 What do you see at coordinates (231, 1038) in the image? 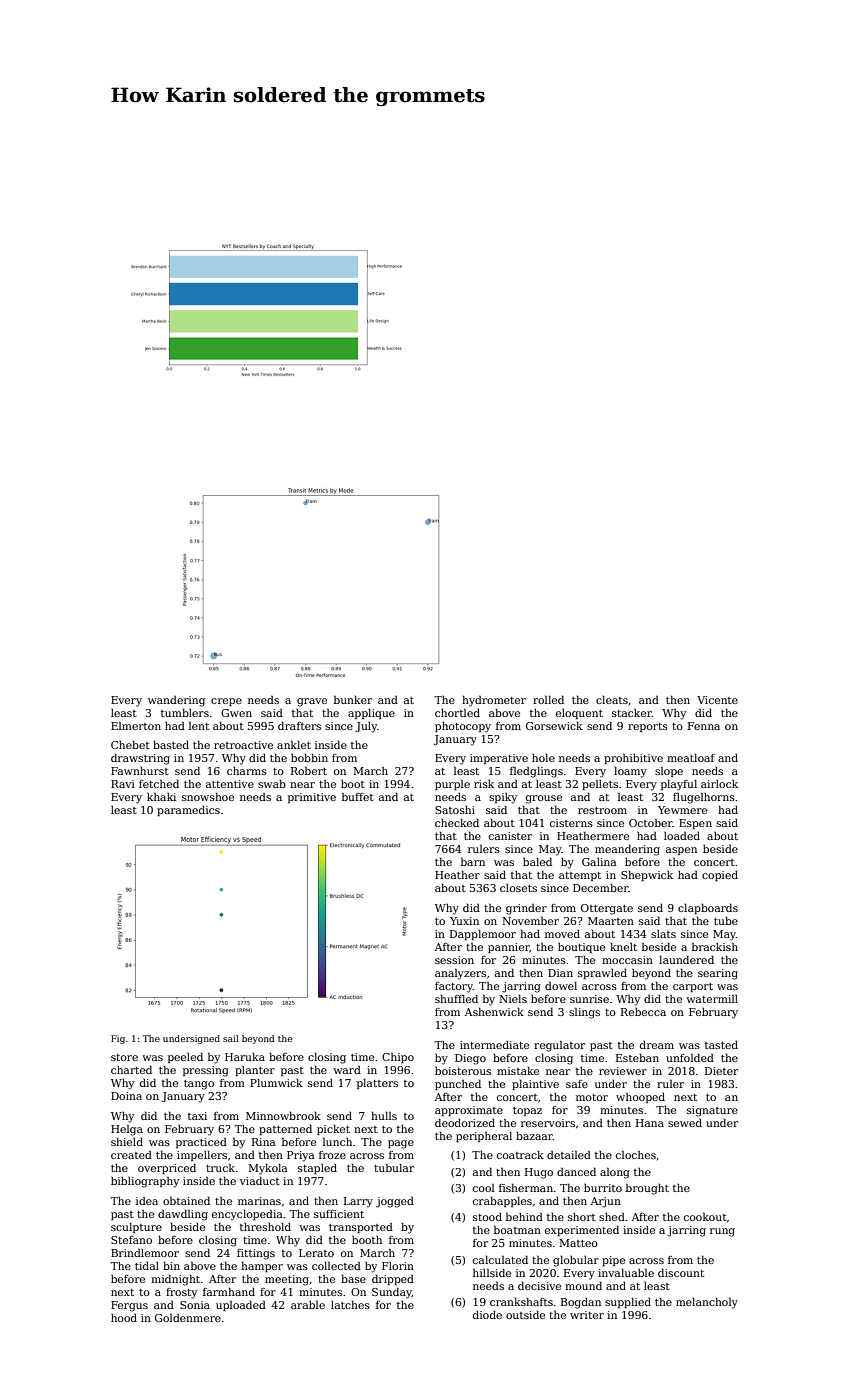
I see `sail` at bounding box center [231, 1038].
